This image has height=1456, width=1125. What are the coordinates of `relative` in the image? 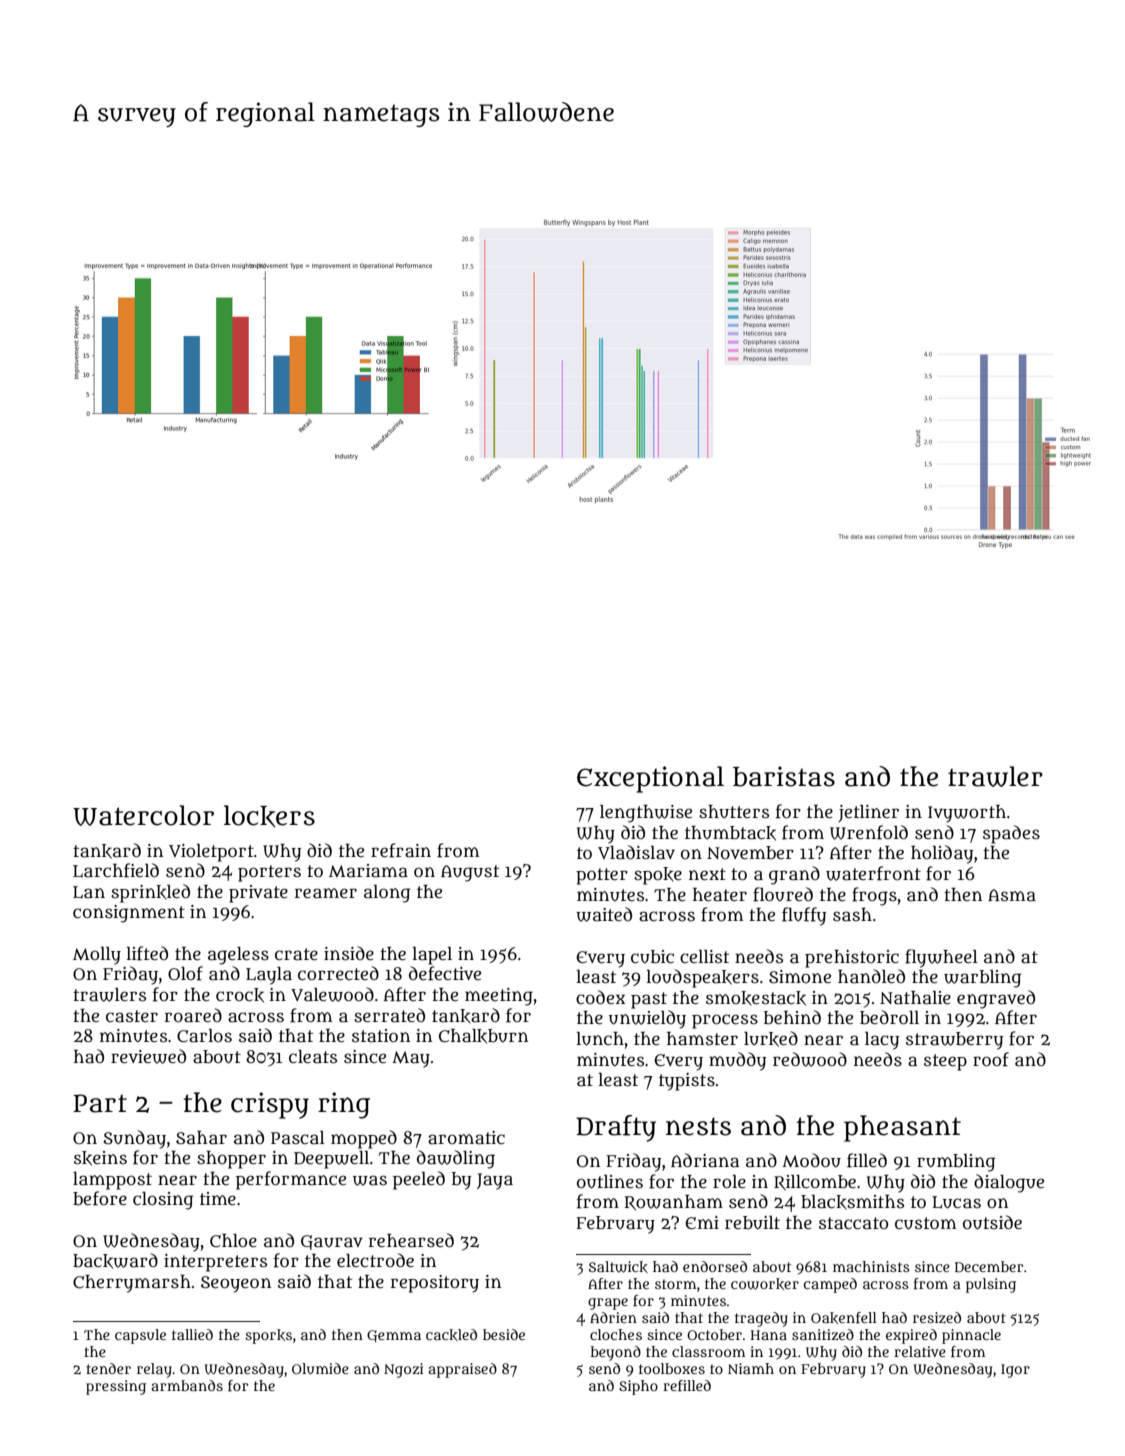 It's located at (920, 1351).
